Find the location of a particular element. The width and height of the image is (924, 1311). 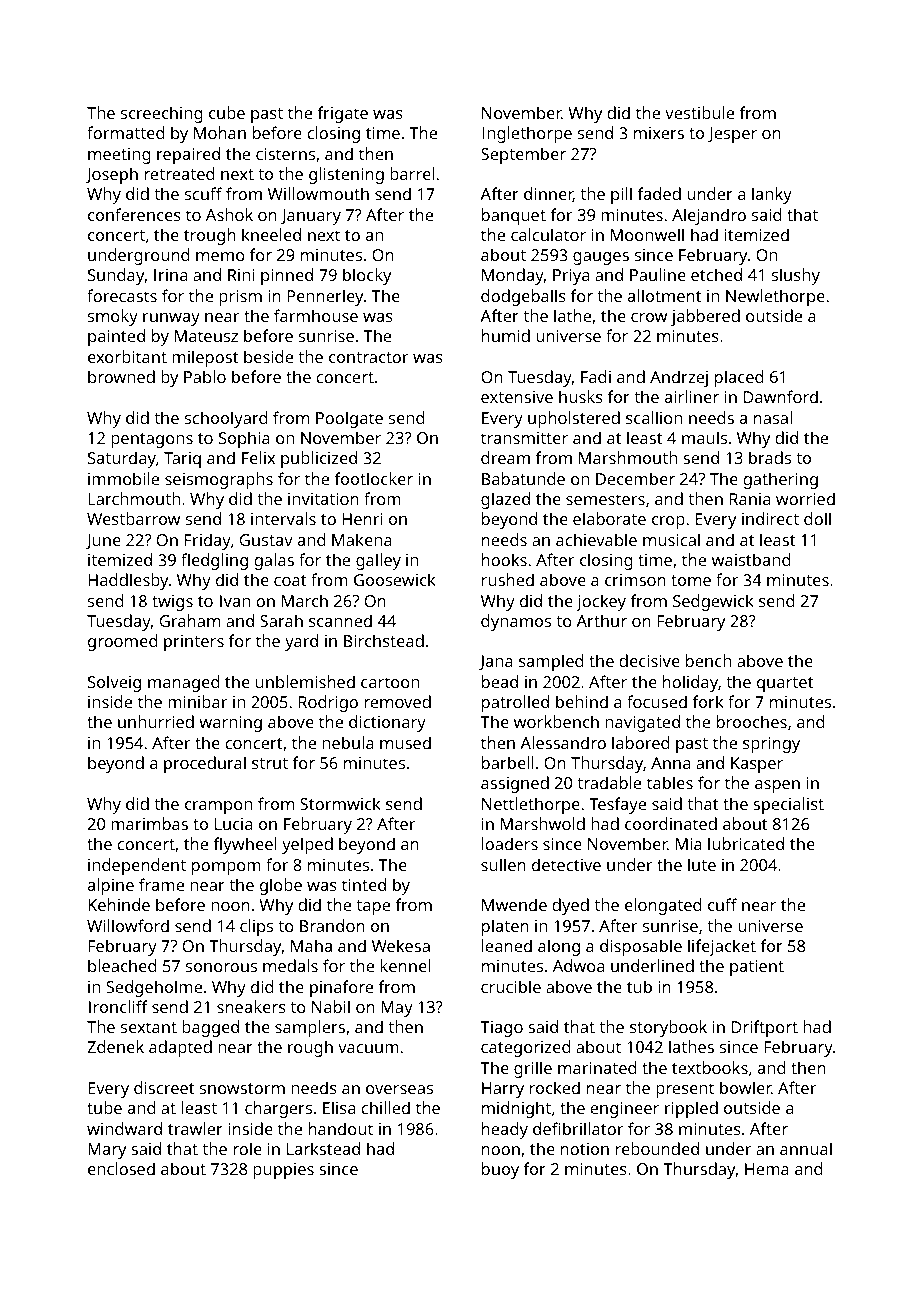

jockey is located at coordinates (601, 602).
